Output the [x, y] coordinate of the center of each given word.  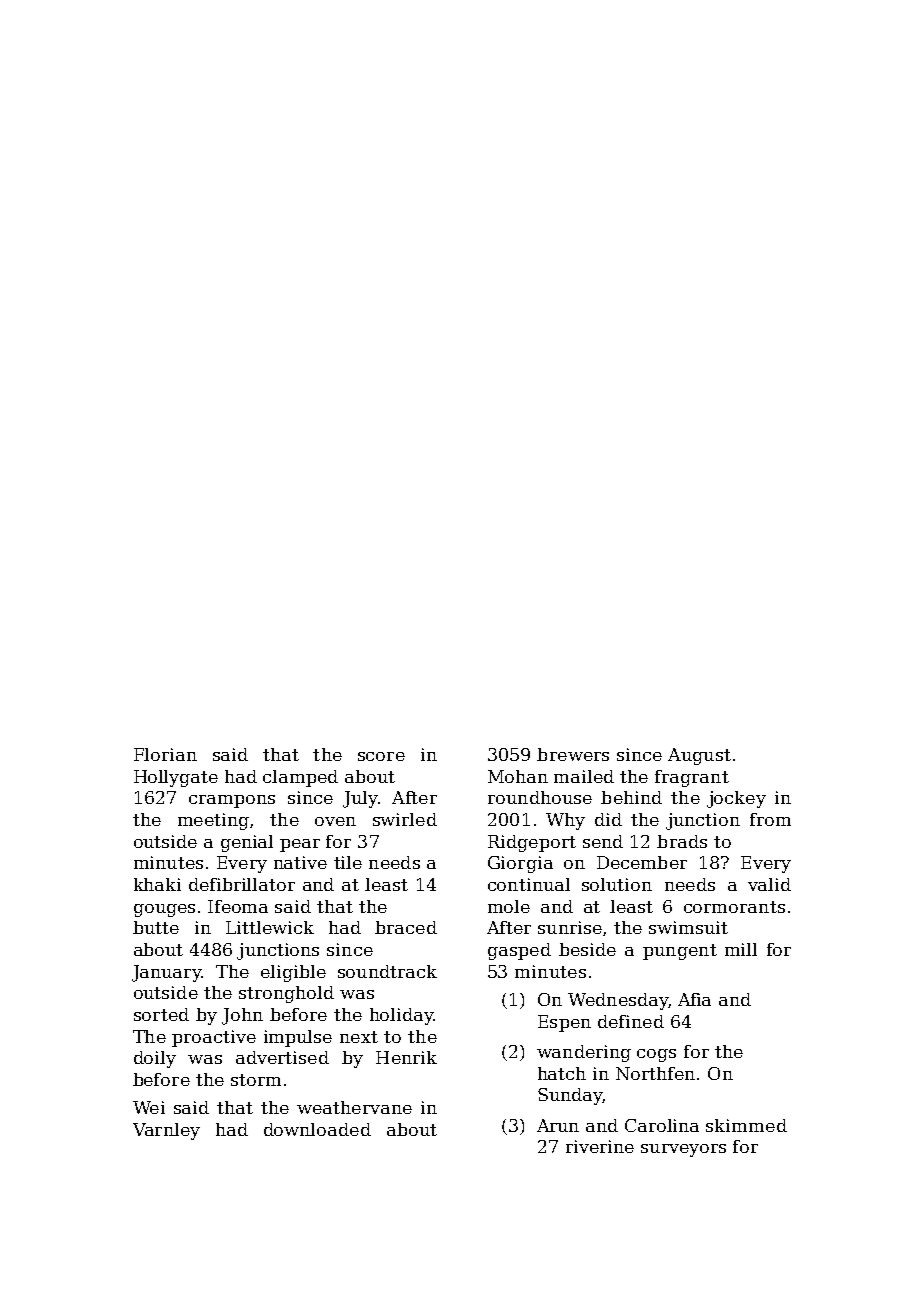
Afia [694, 999]
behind [631, 797]
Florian [165, 754]
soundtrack [387, 971]
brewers [573, 754]
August [699, 756]
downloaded [317, 1129]
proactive [214, 1038]
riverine [600, 1146]
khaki [157, 884]
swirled [405, 819]
